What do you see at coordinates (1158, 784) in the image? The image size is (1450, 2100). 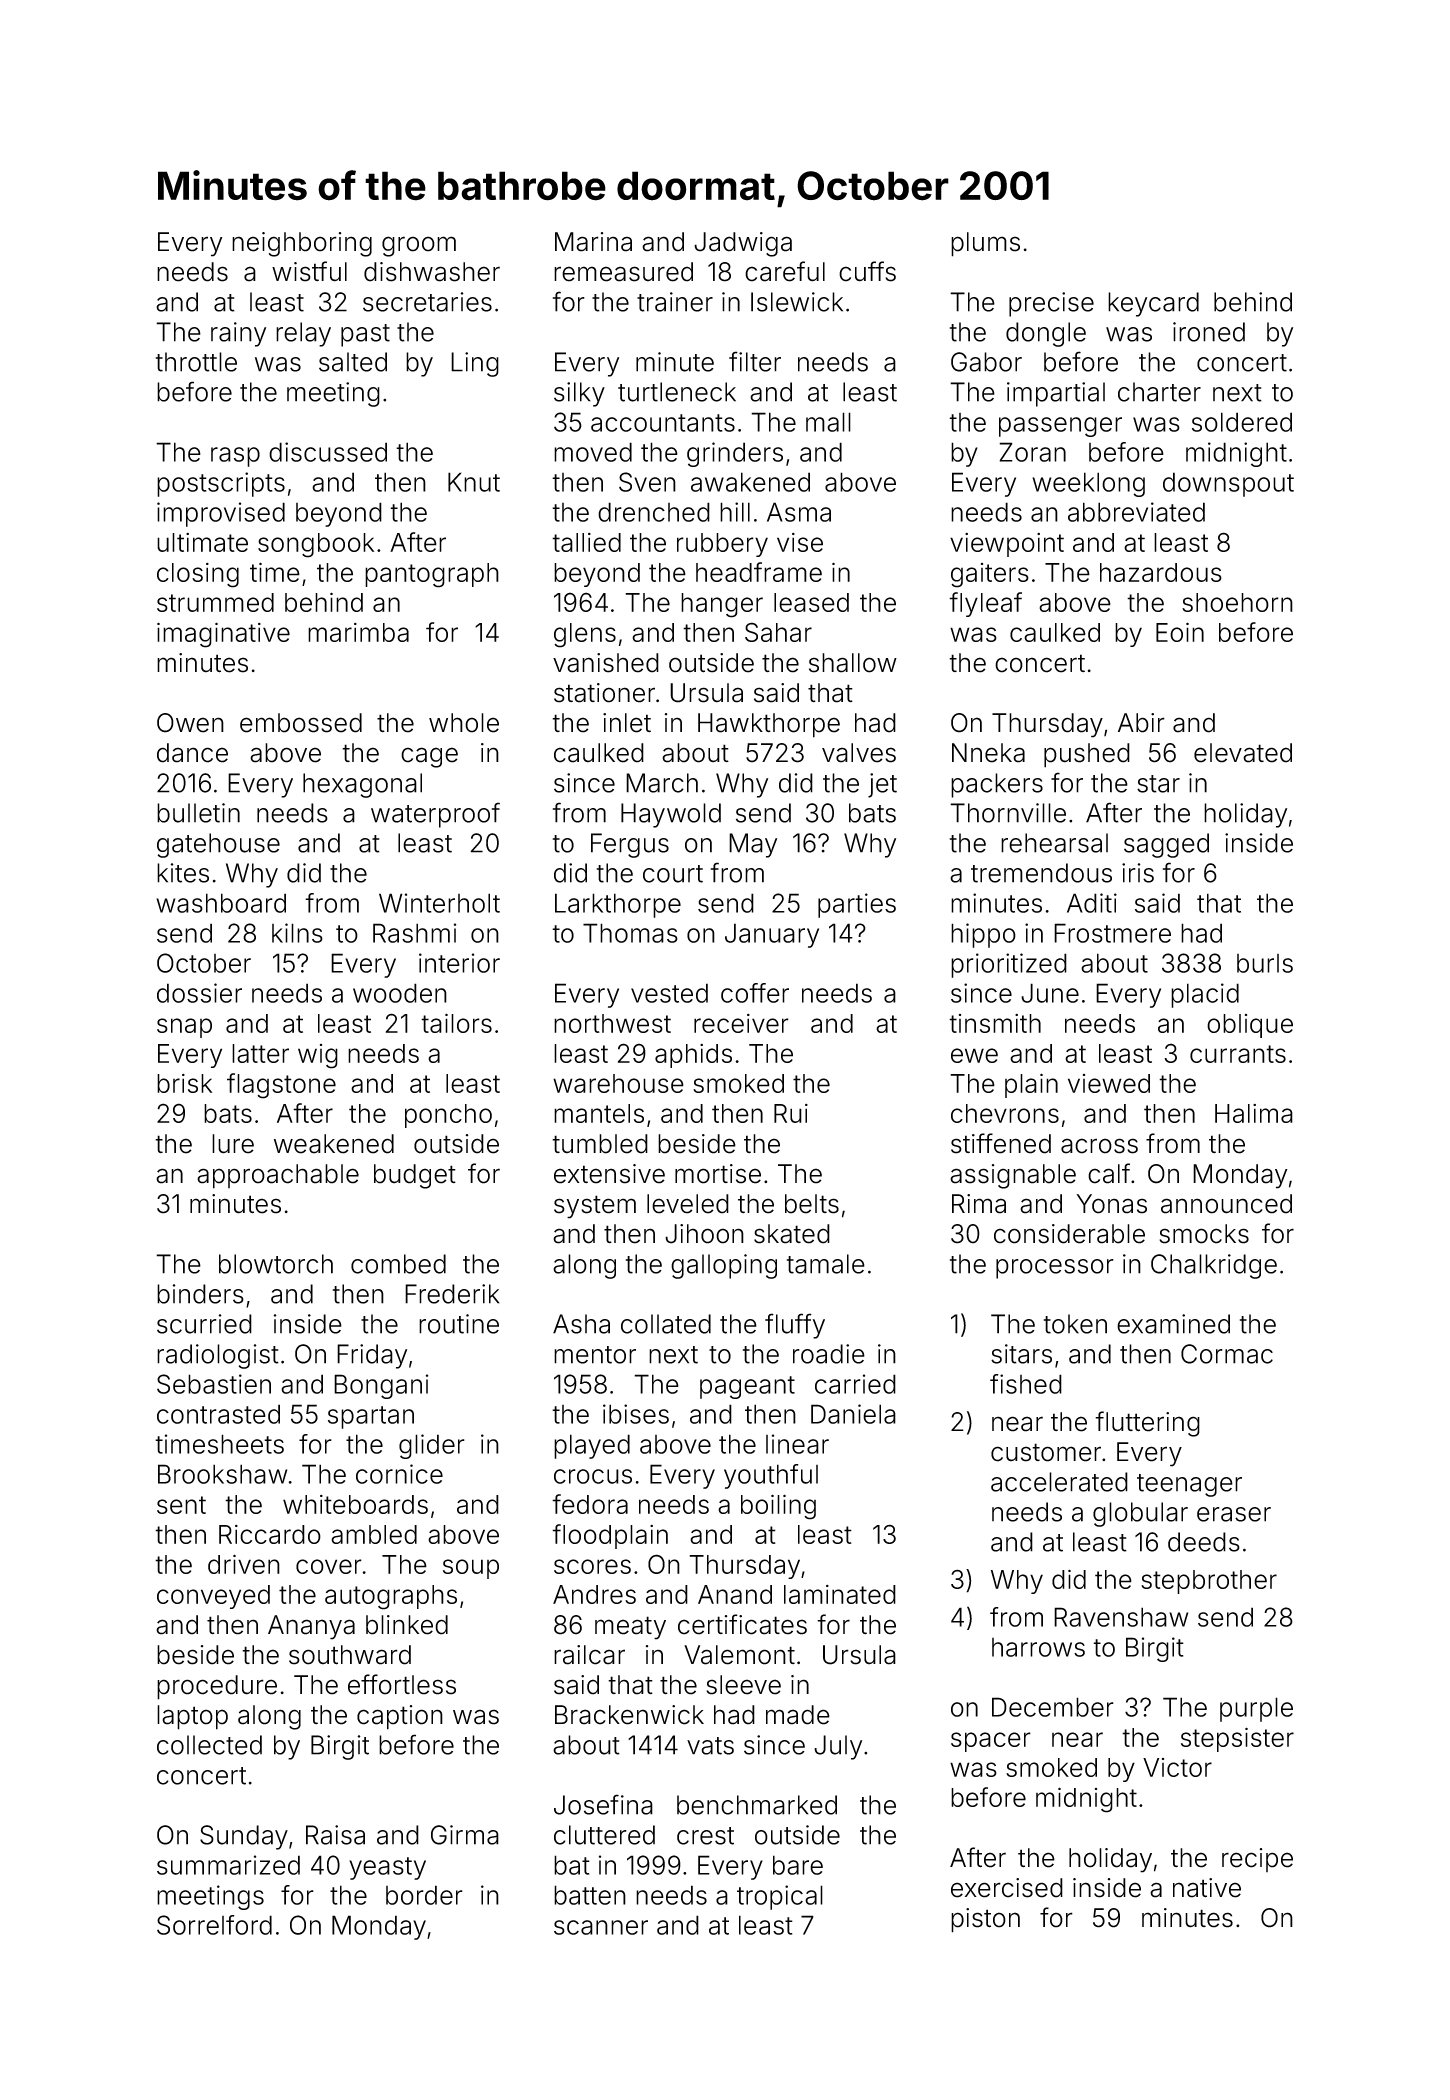 I see `star` at bounding box center [1158, 784].
